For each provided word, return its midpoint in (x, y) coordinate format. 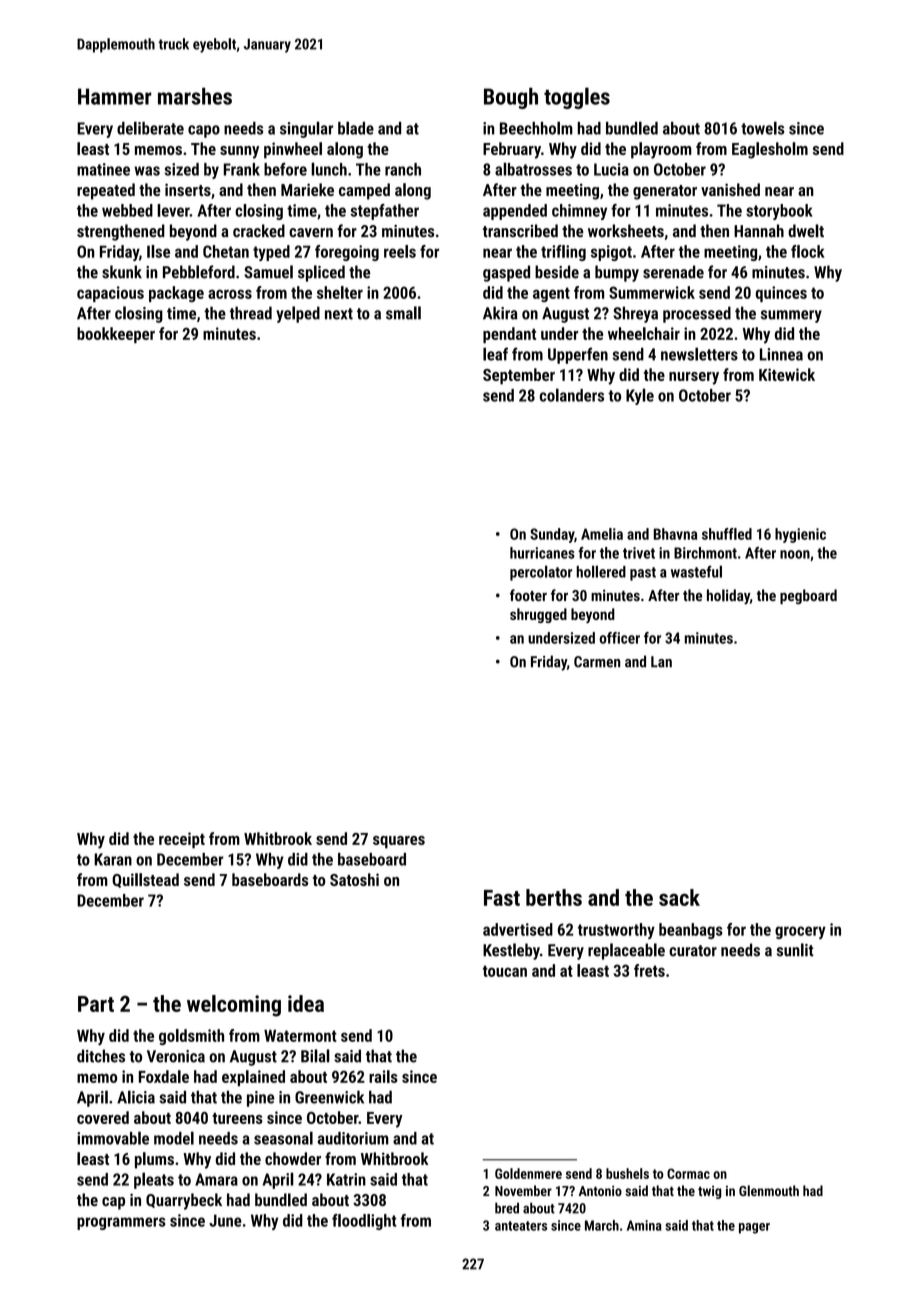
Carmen (597, 662)
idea (306, 1003)
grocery (800, 932)
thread (251, 313)
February (512, 150)
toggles (577, 98)
